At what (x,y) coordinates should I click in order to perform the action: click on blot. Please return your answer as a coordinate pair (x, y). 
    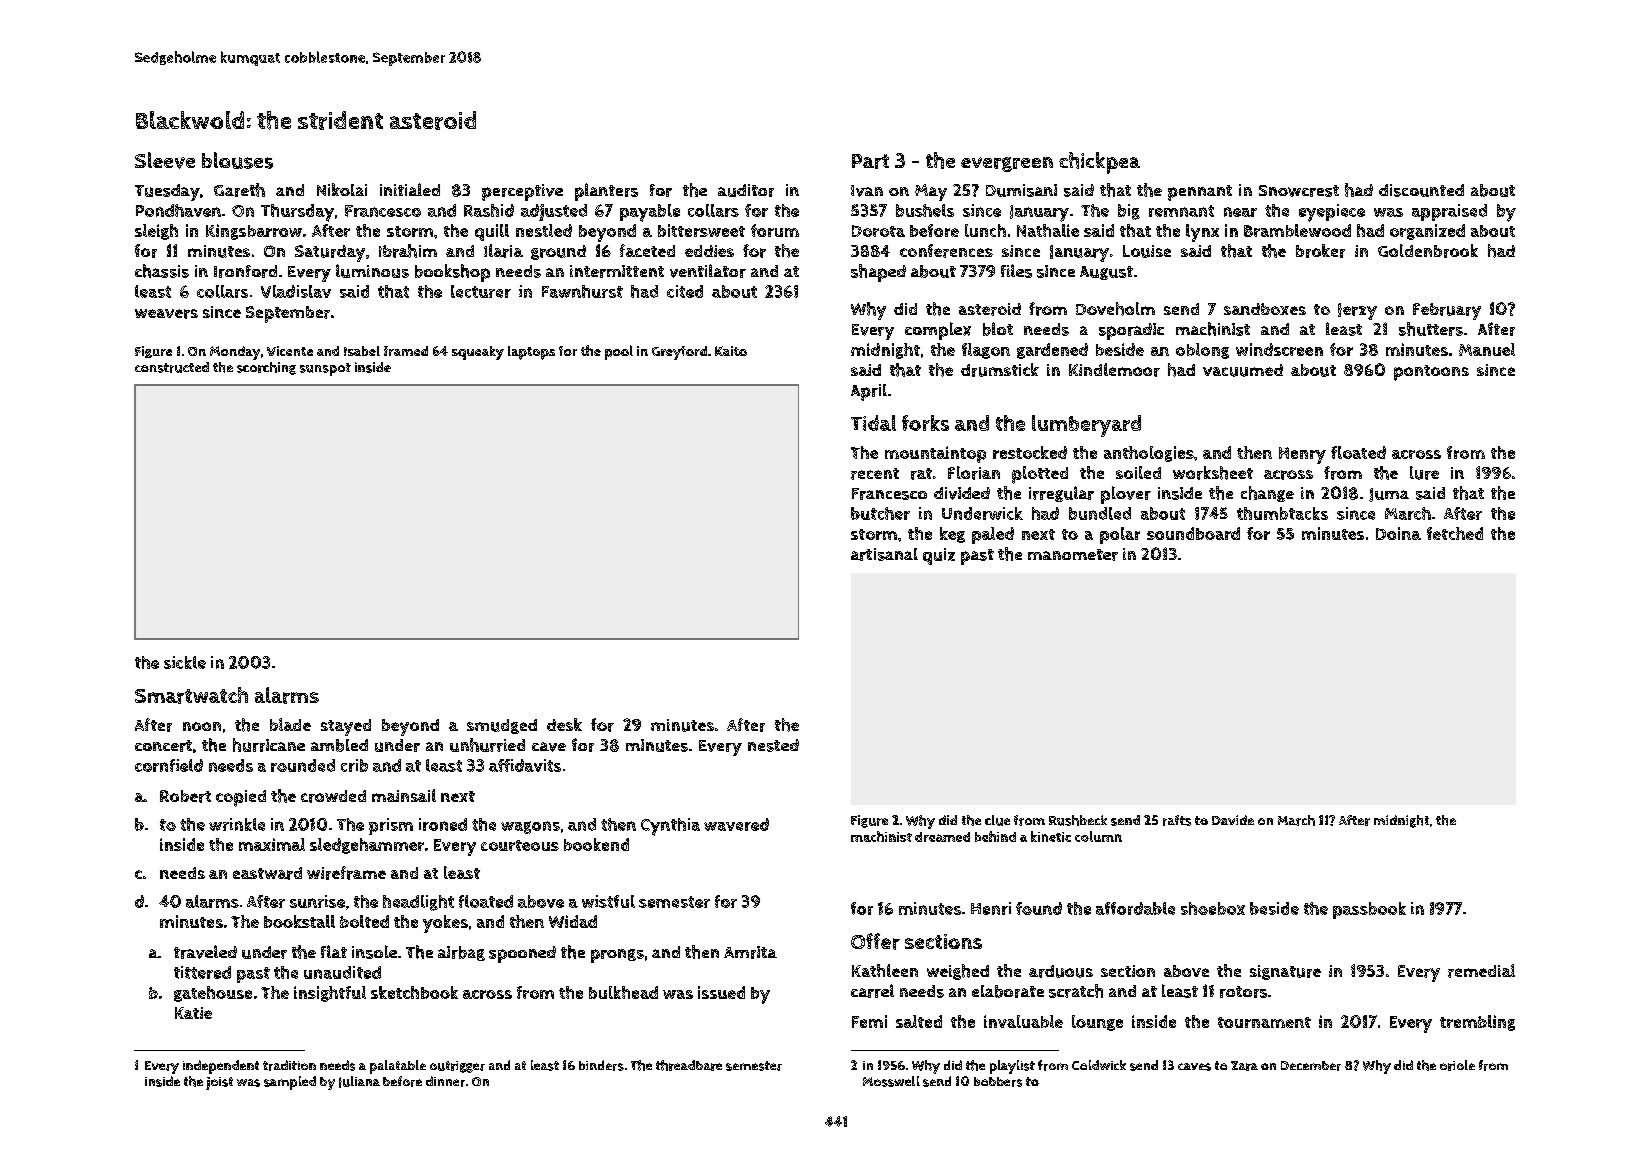
    Looking at the image, I should click on (998, 329).
